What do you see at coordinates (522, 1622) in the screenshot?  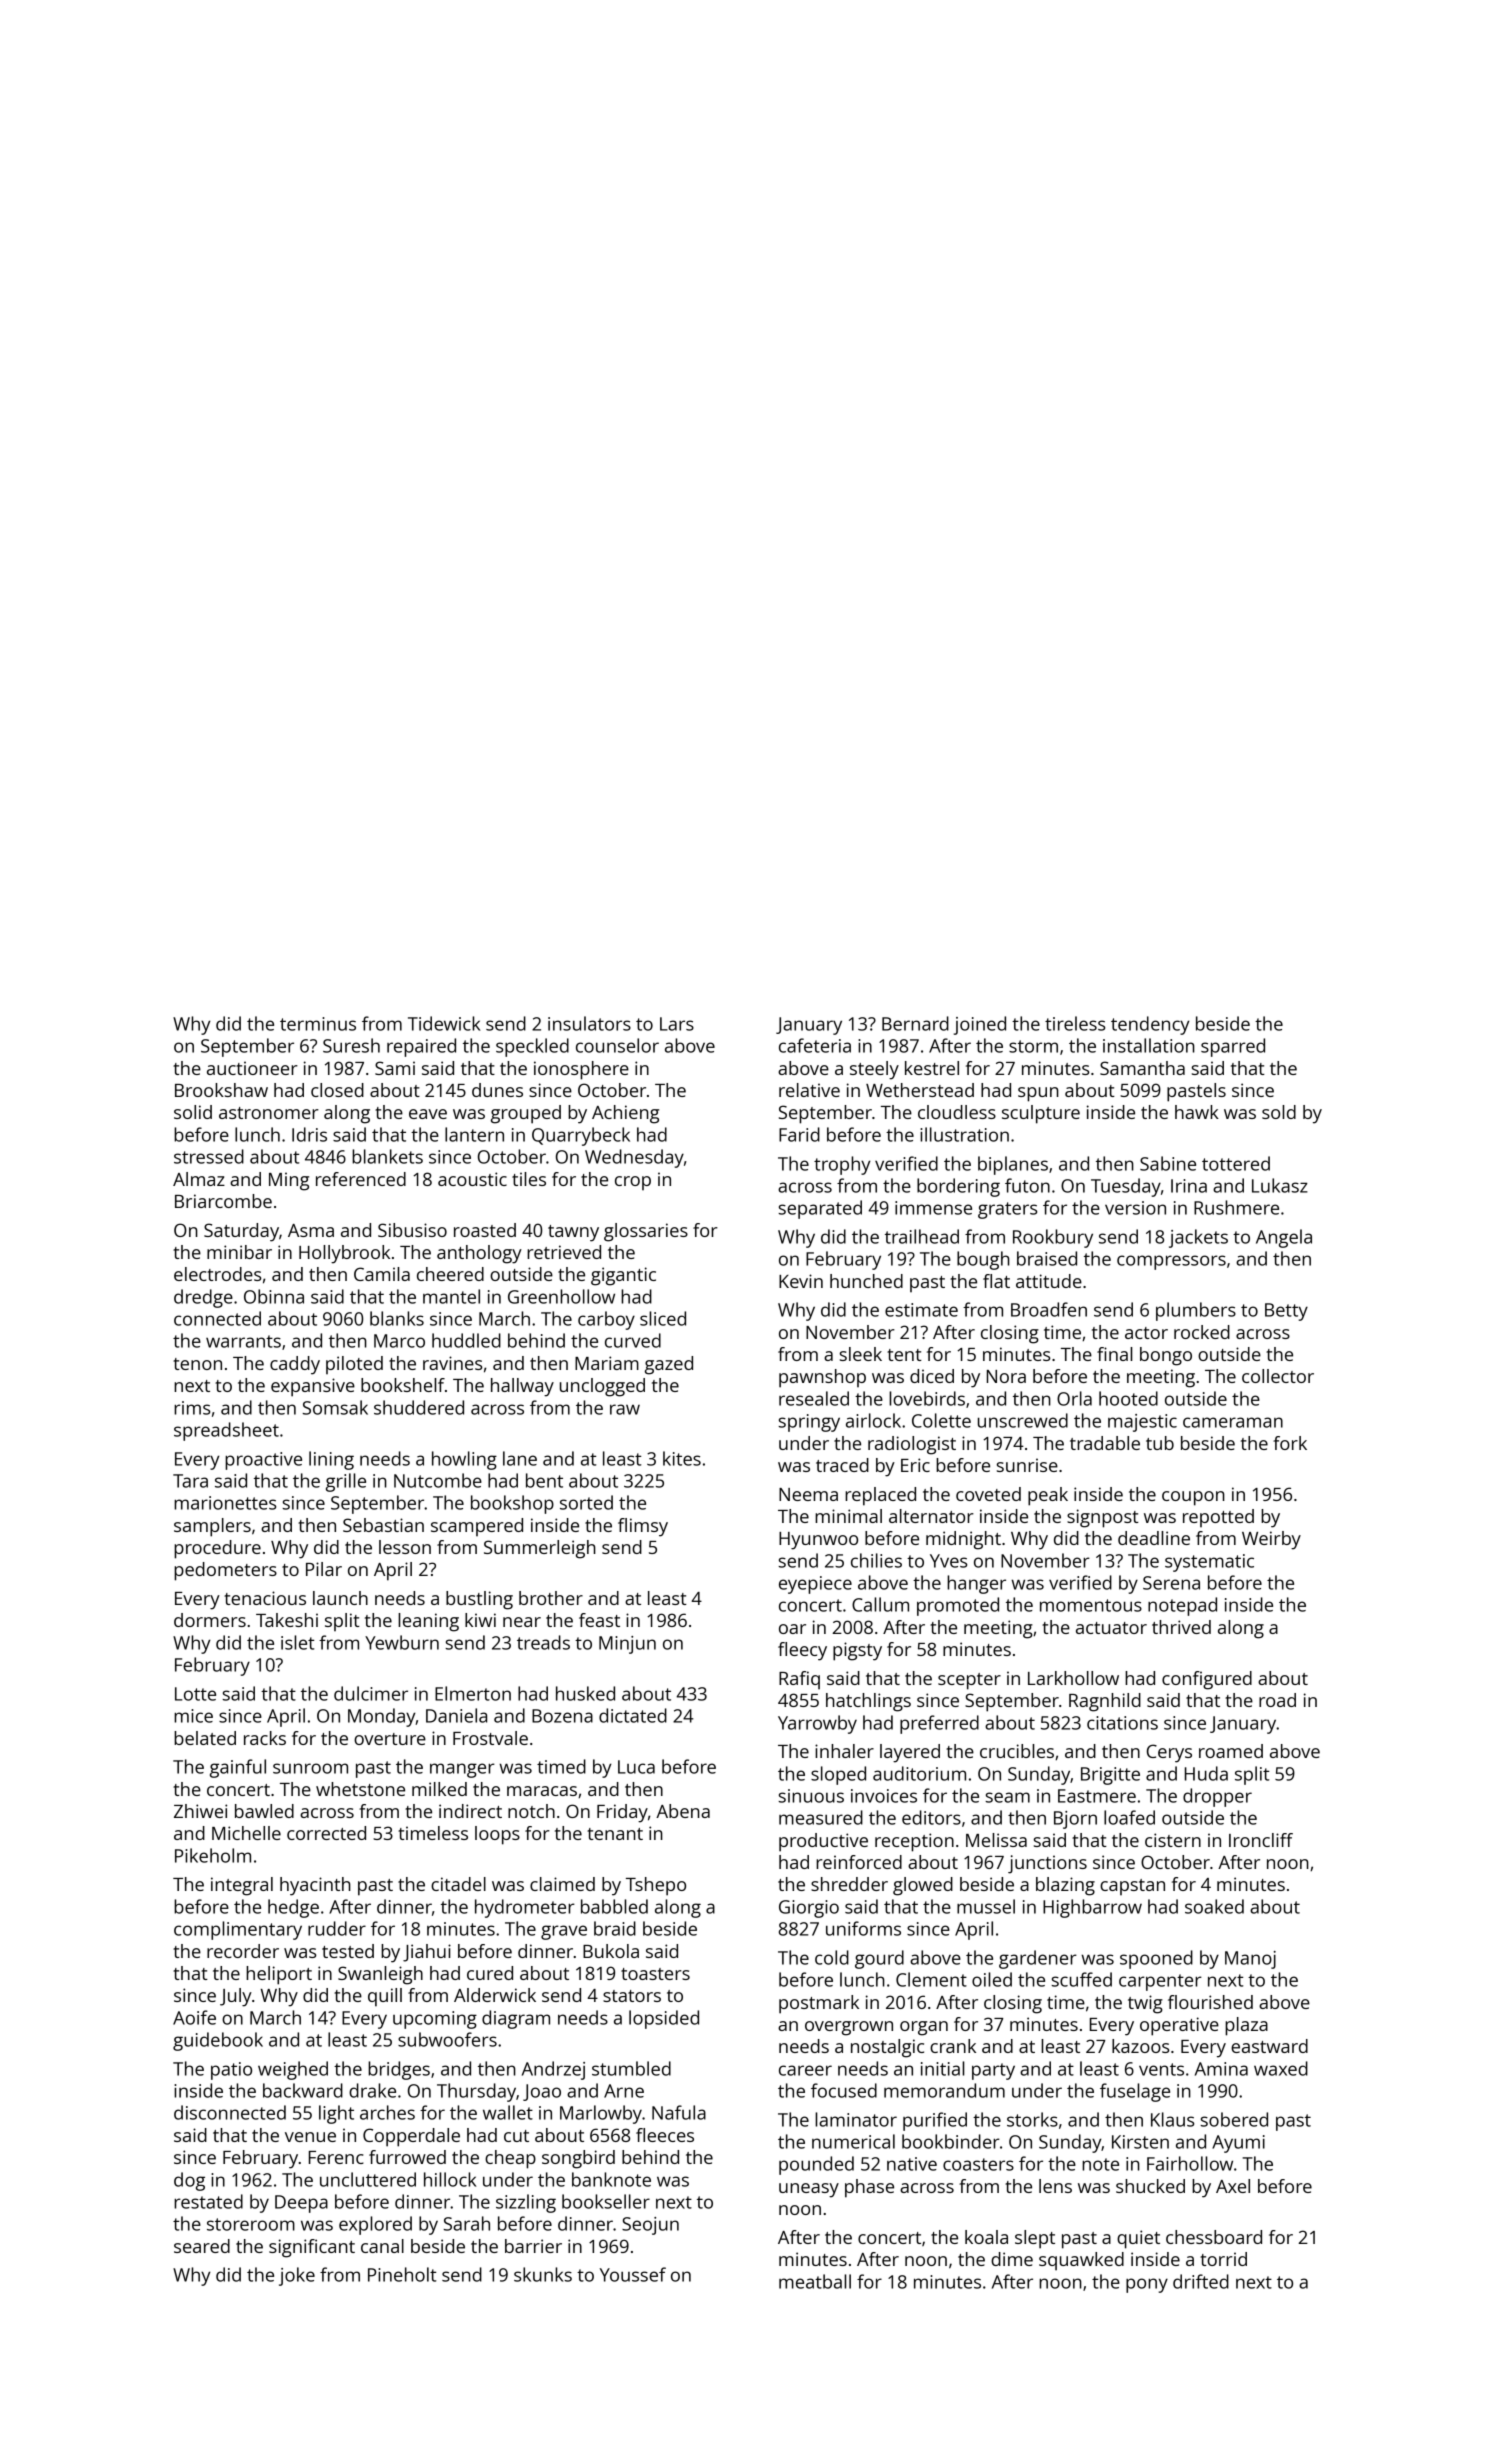 I see `near` at bounding box center [522, 1622].
